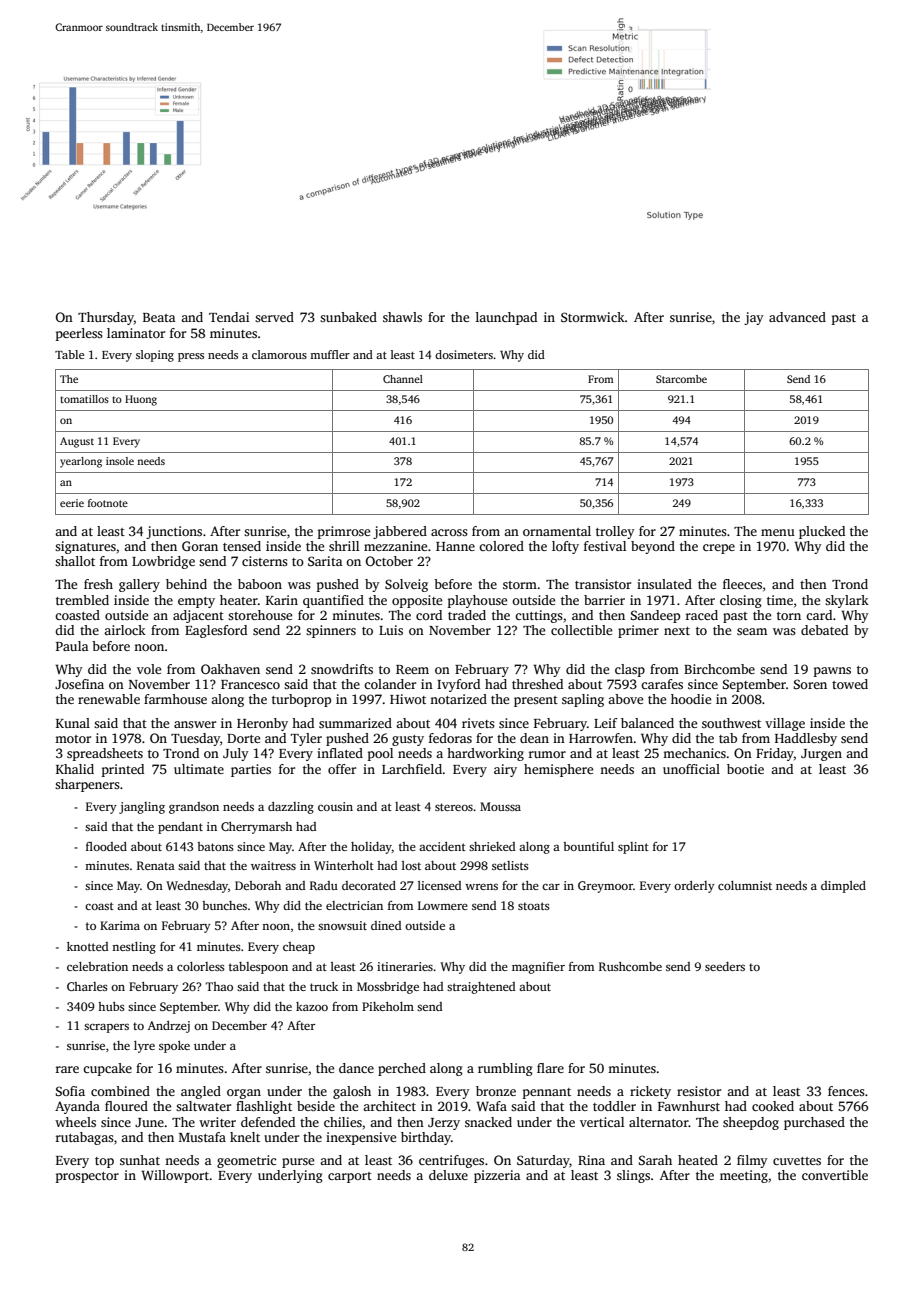 The image size is (924, 1308). I want to click on Thao, so click(219, 986).
